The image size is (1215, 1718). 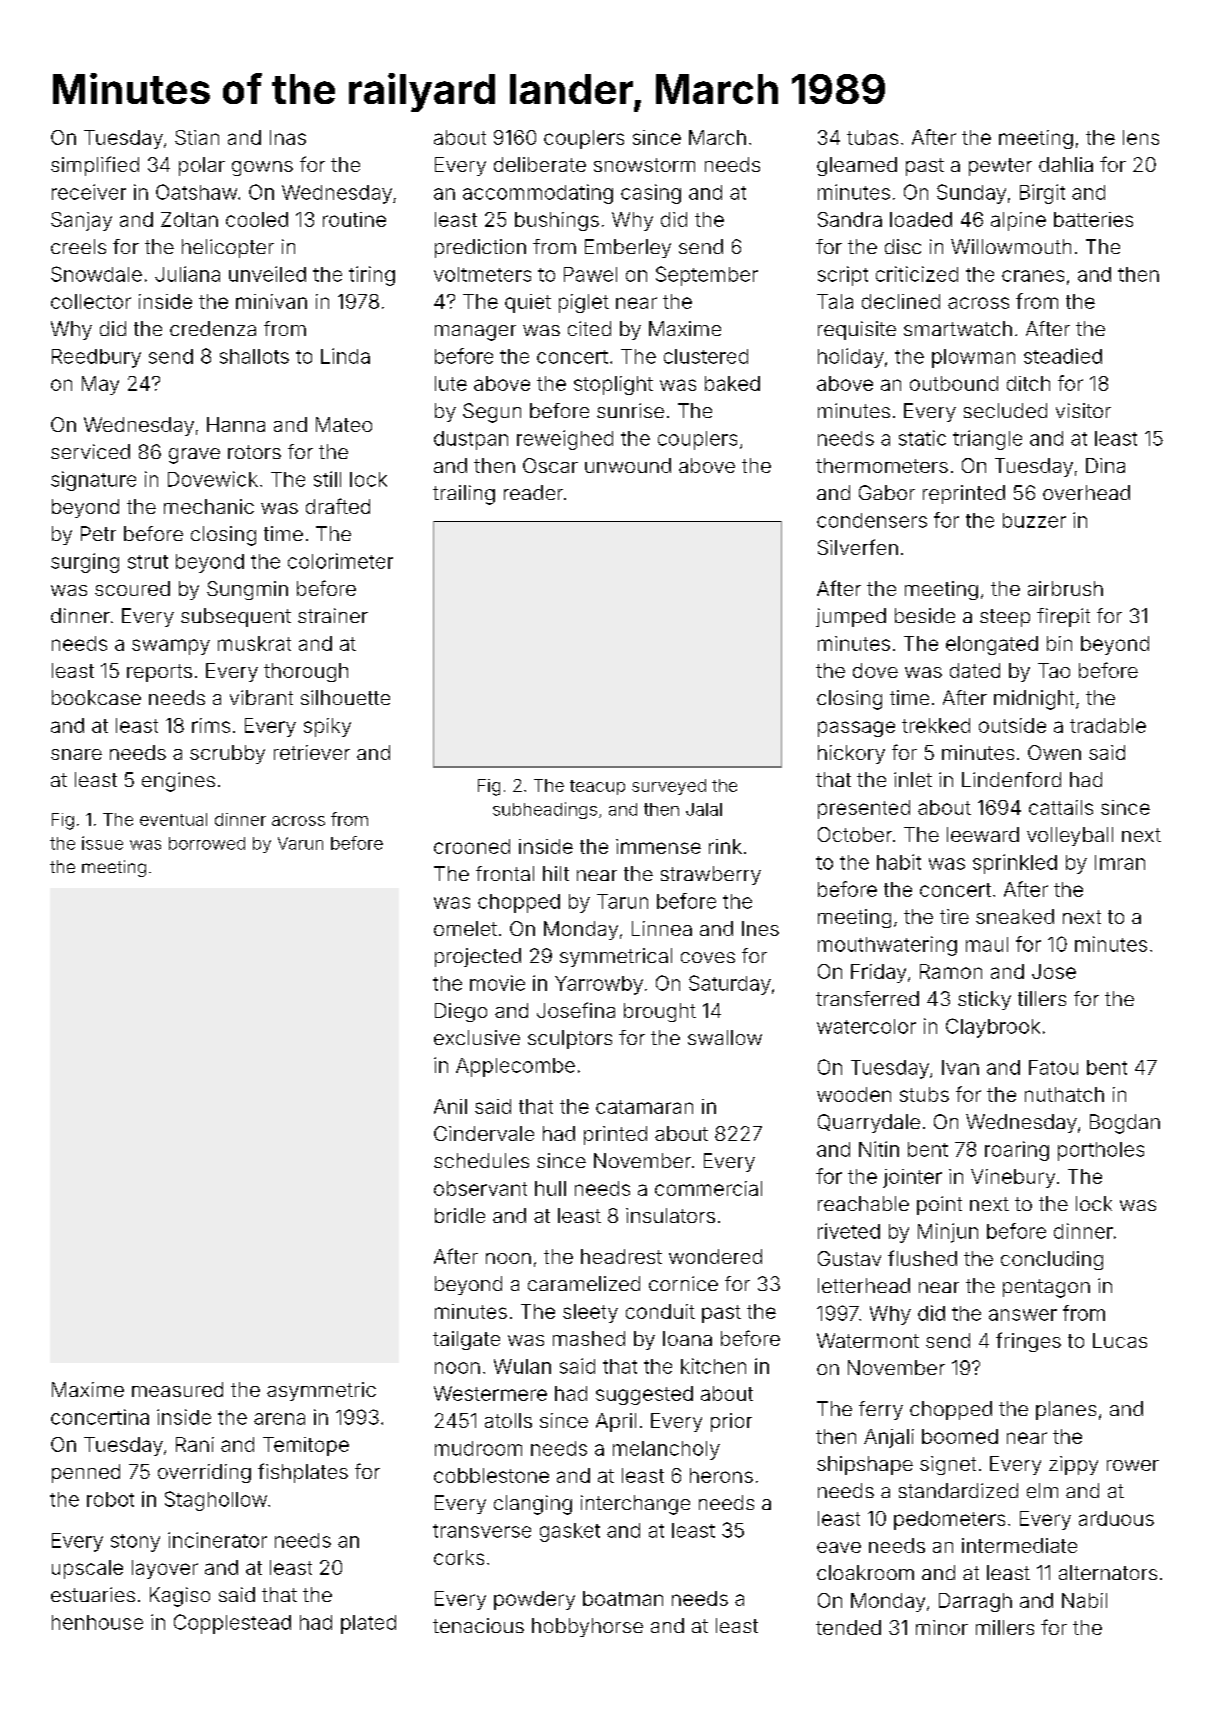 I want to click on snare, so click(x=76, y=754).
